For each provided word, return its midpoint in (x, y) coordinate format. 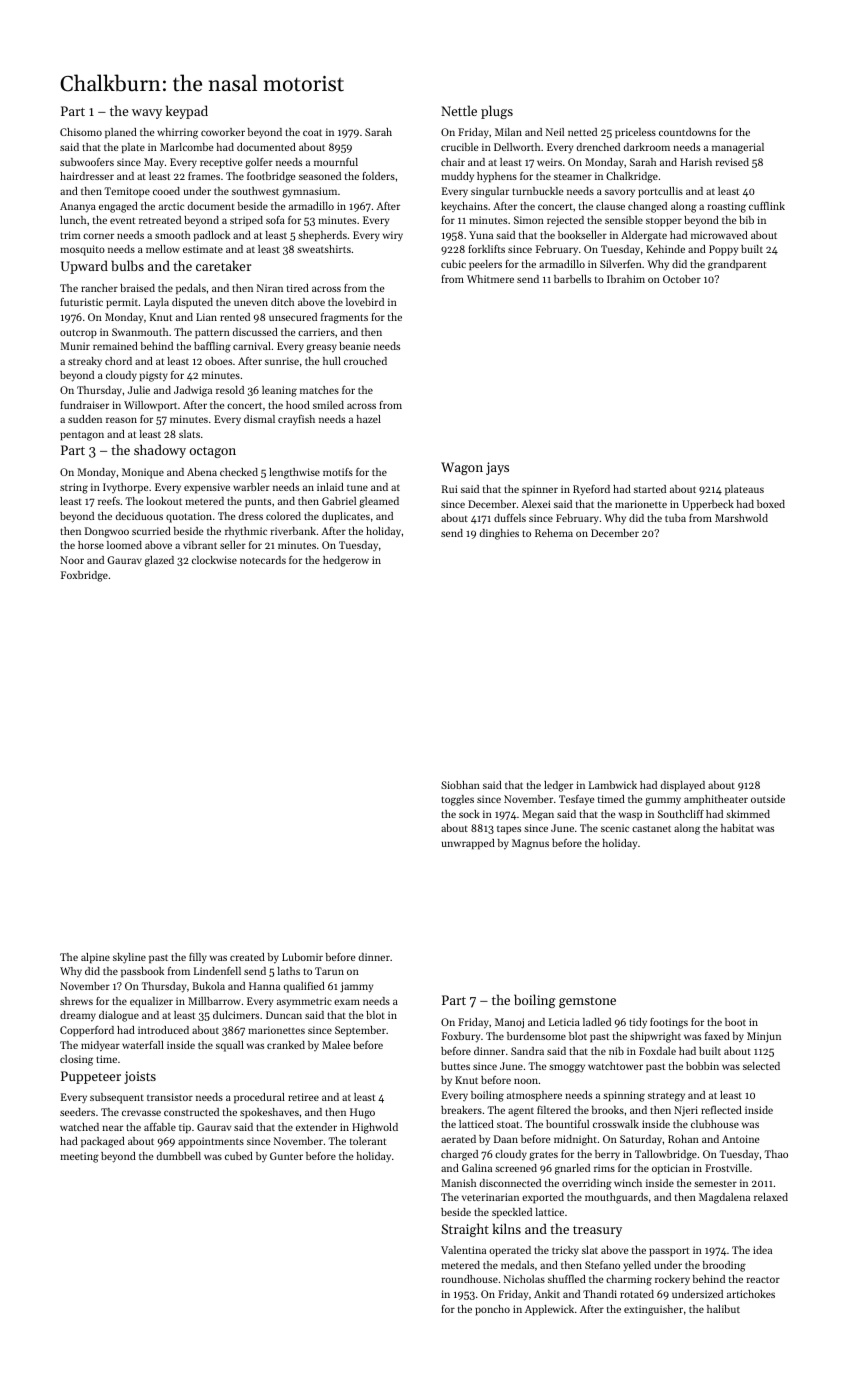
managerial (738, 148)
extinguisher (653, 1310)
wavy (147, 114)
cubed (239, 1156)
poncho (492, 1310)
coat (312, 132)
